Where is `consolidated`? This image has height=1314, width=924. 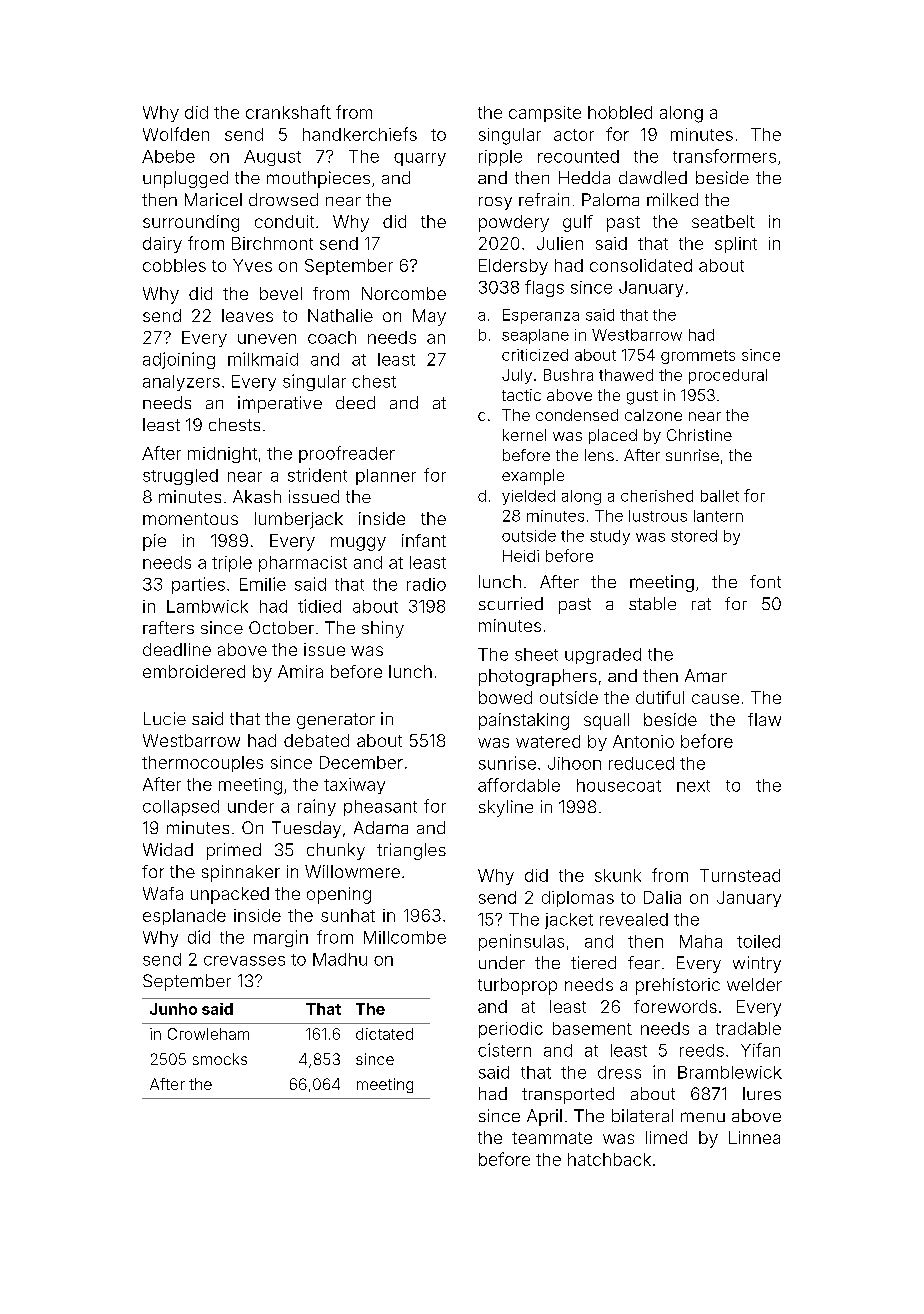
consolidated is located at coordinates (641, 265).
